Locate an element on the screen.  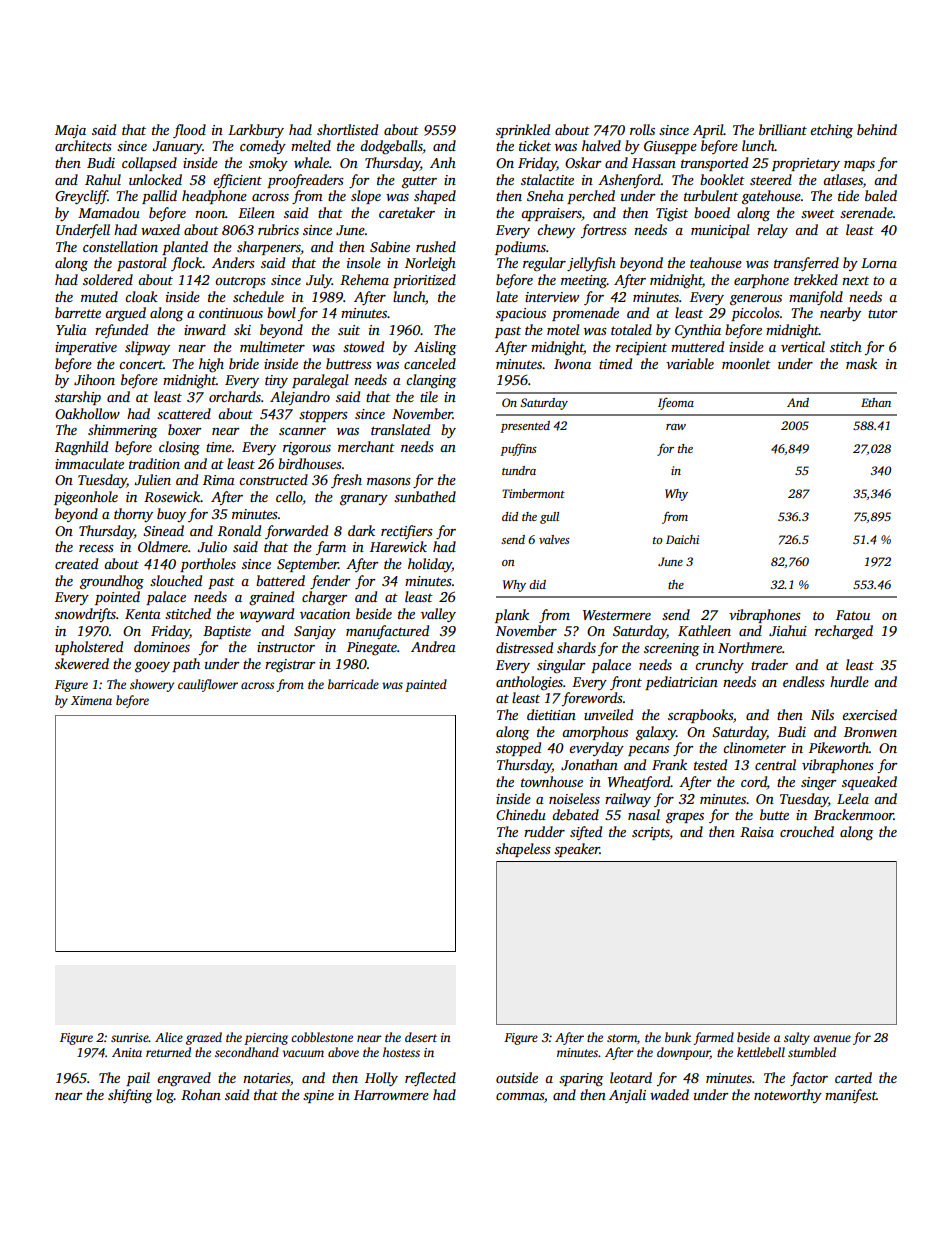
pail is located at coordinates (138, 1079).
